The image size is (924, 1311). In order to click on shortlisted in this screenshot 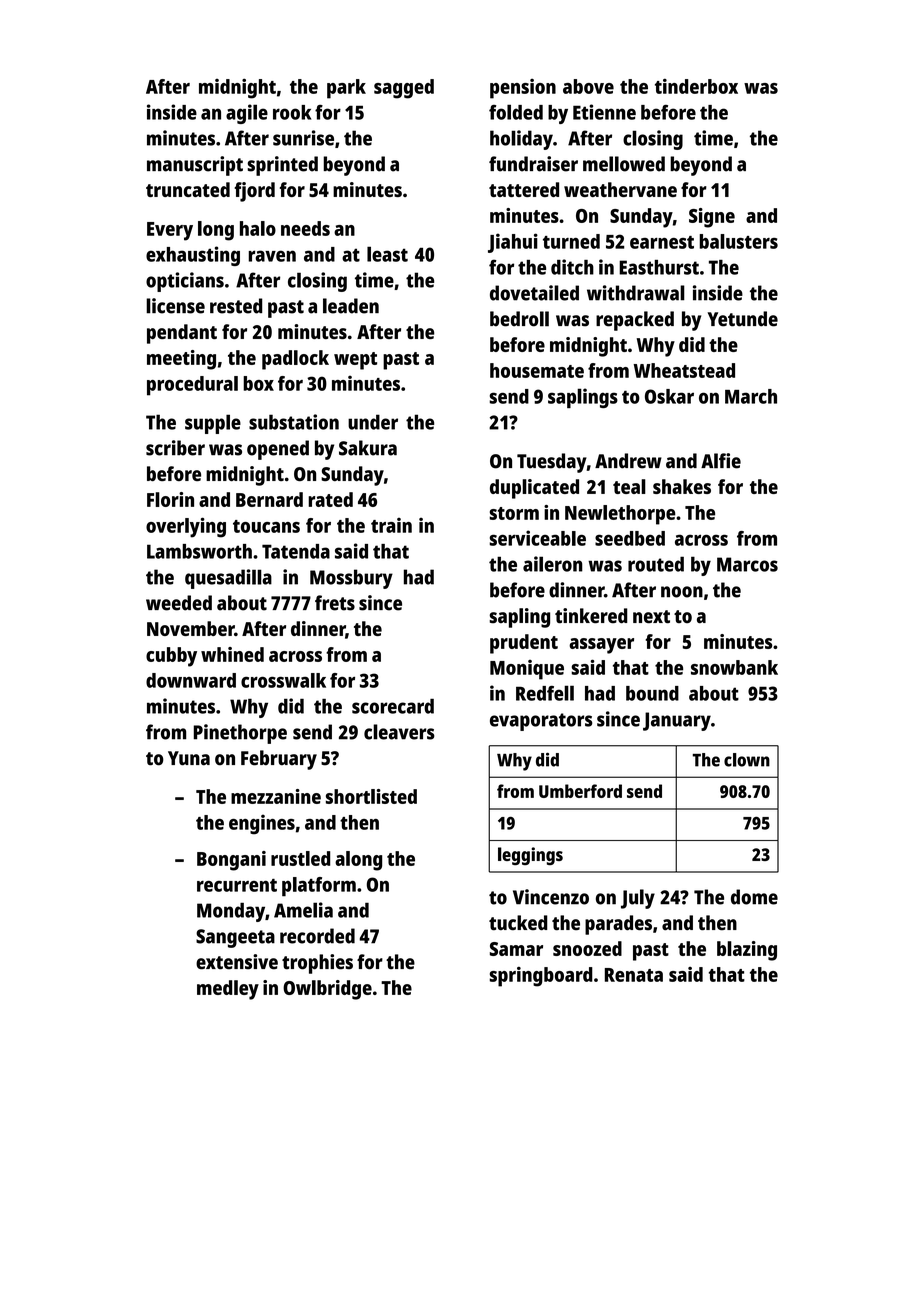, I will do `click(371, 796)`.
